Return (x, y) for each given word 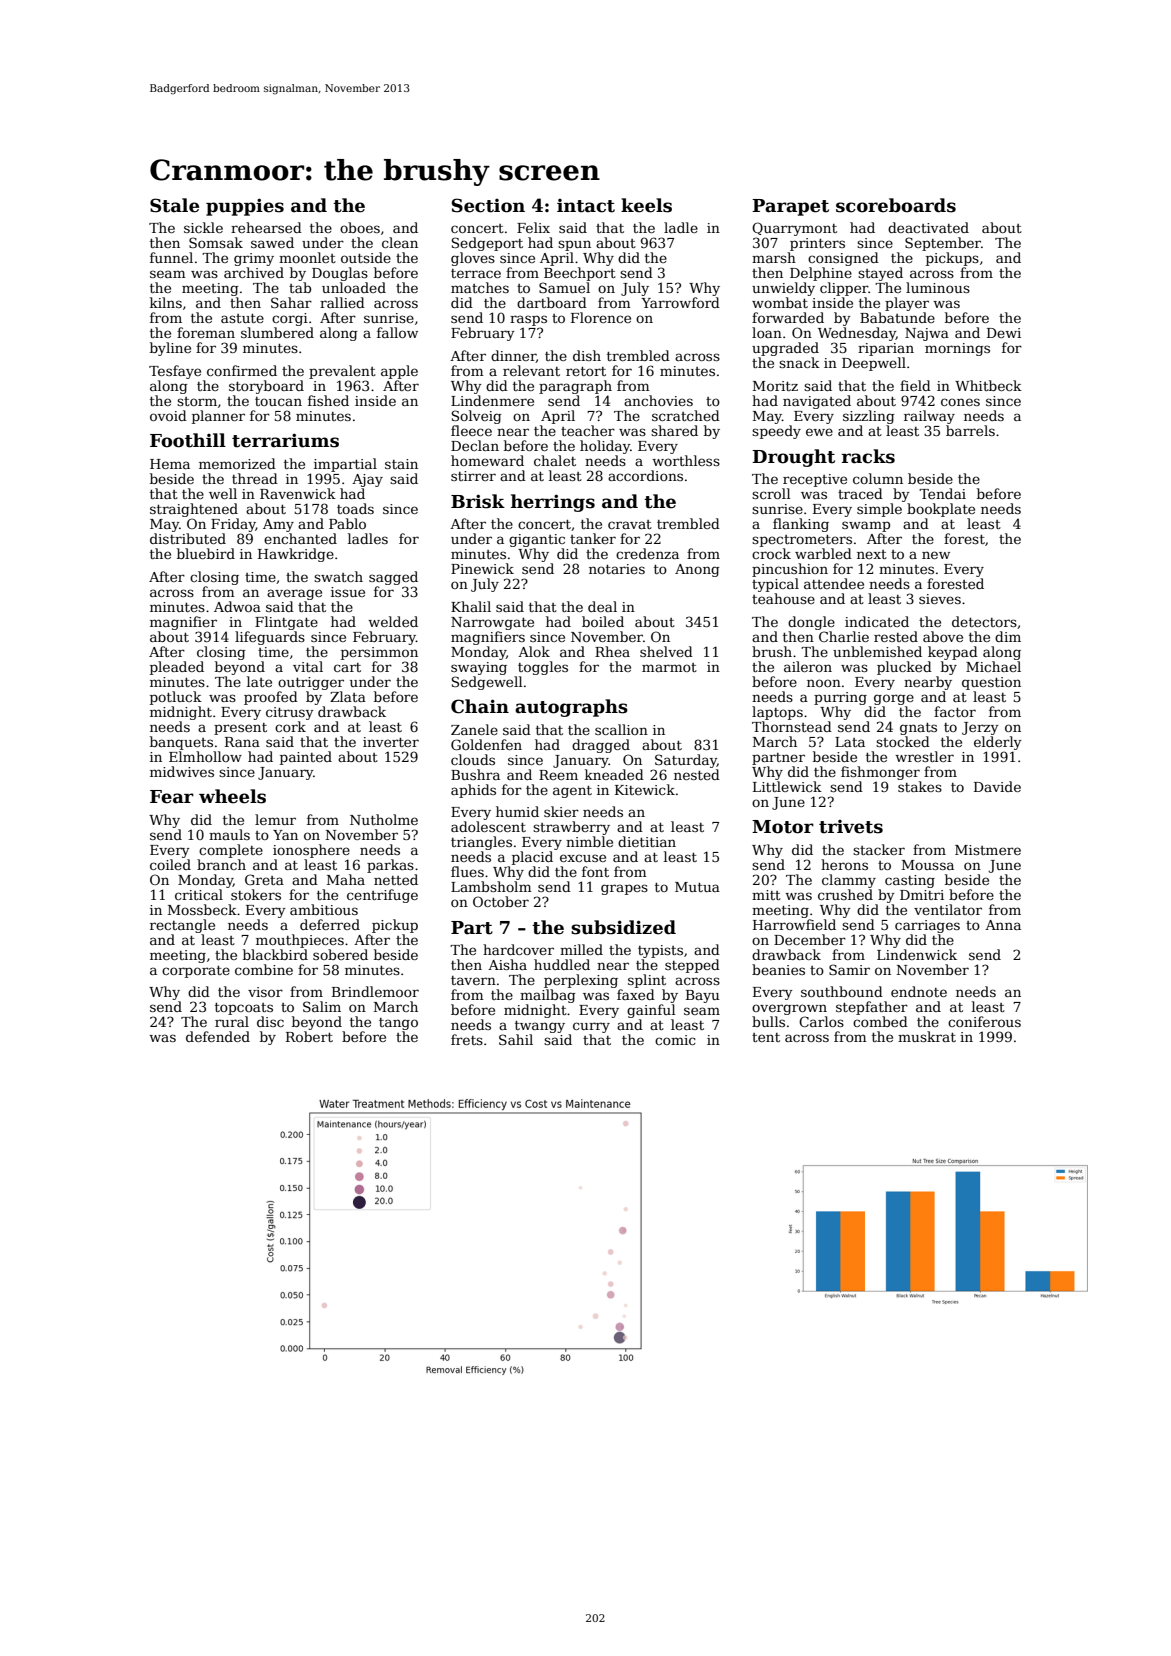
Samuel (564, 287)
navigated (817, 402)
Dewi (1004, 333)
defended (218, 1036)
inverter (391, 742)
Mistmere (988, 850)
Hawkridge (296, 555)
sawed (272, 242)
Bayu (703, 996)
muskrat (927, 1036)
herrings (553, 503)
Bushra (475, 774)
